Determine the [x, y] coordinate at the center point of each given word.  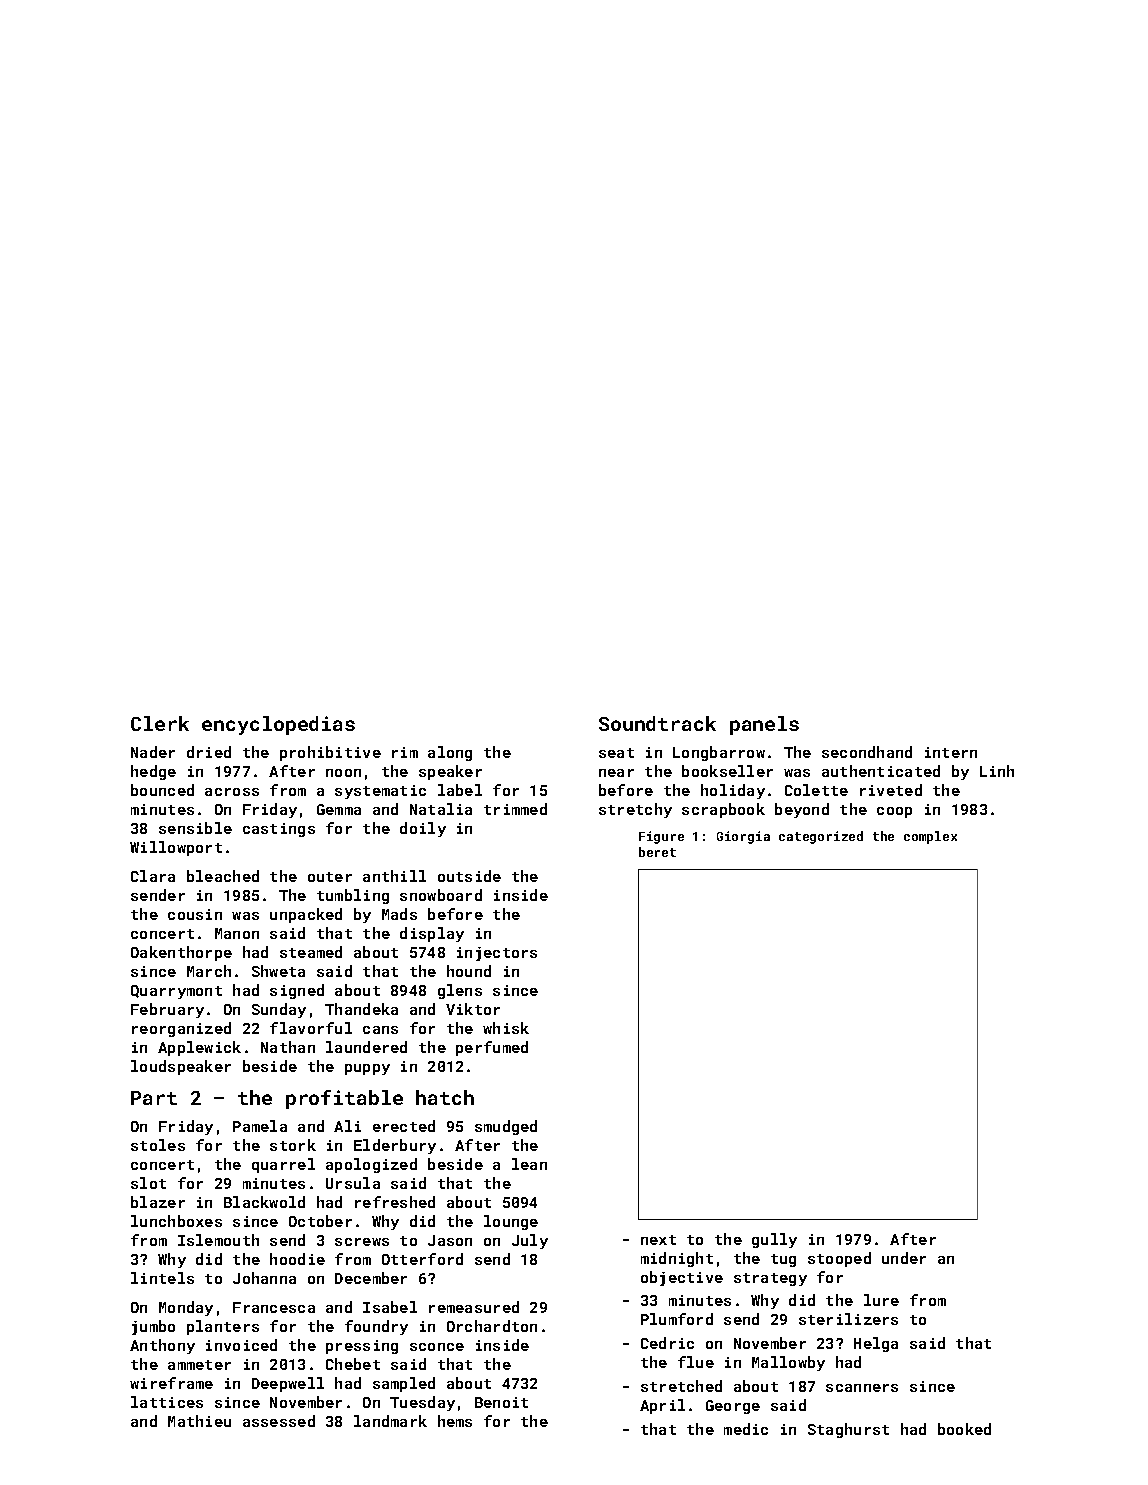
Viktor [473, 1009]
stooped [839, 1259]
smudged [506, 1127]
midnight [677, 1259]
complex [930, 837]
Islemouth [218, 1240]
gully [774, 1240]
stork [293, 1145]
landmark [390, 1421]
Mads [399, 914]
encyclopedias [278, 725]
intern [951, 752]
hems [455, 1421]
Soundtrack [657, 723]
